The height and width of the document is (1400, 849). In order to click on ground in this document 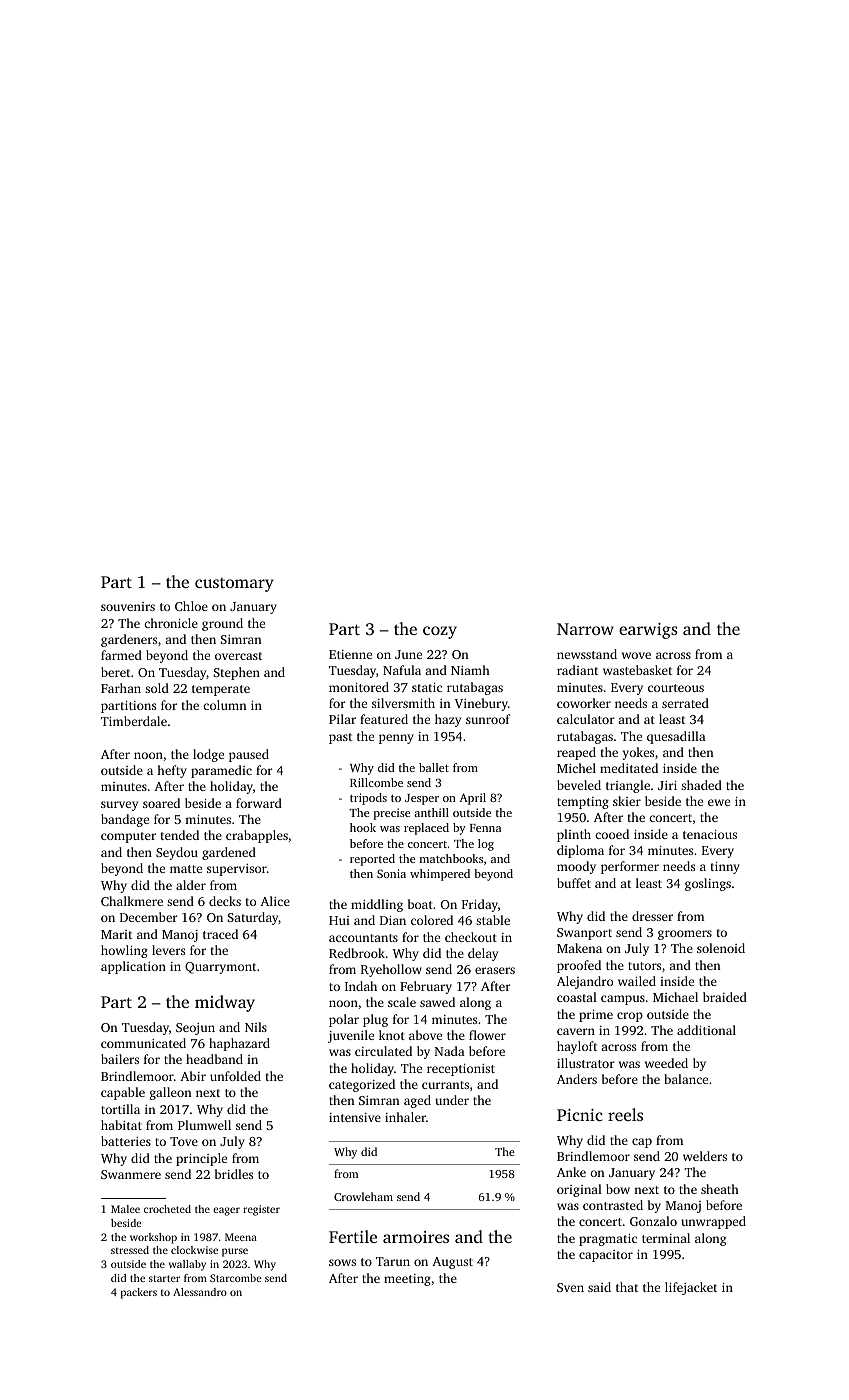, I will do `click(222, 624)`.
